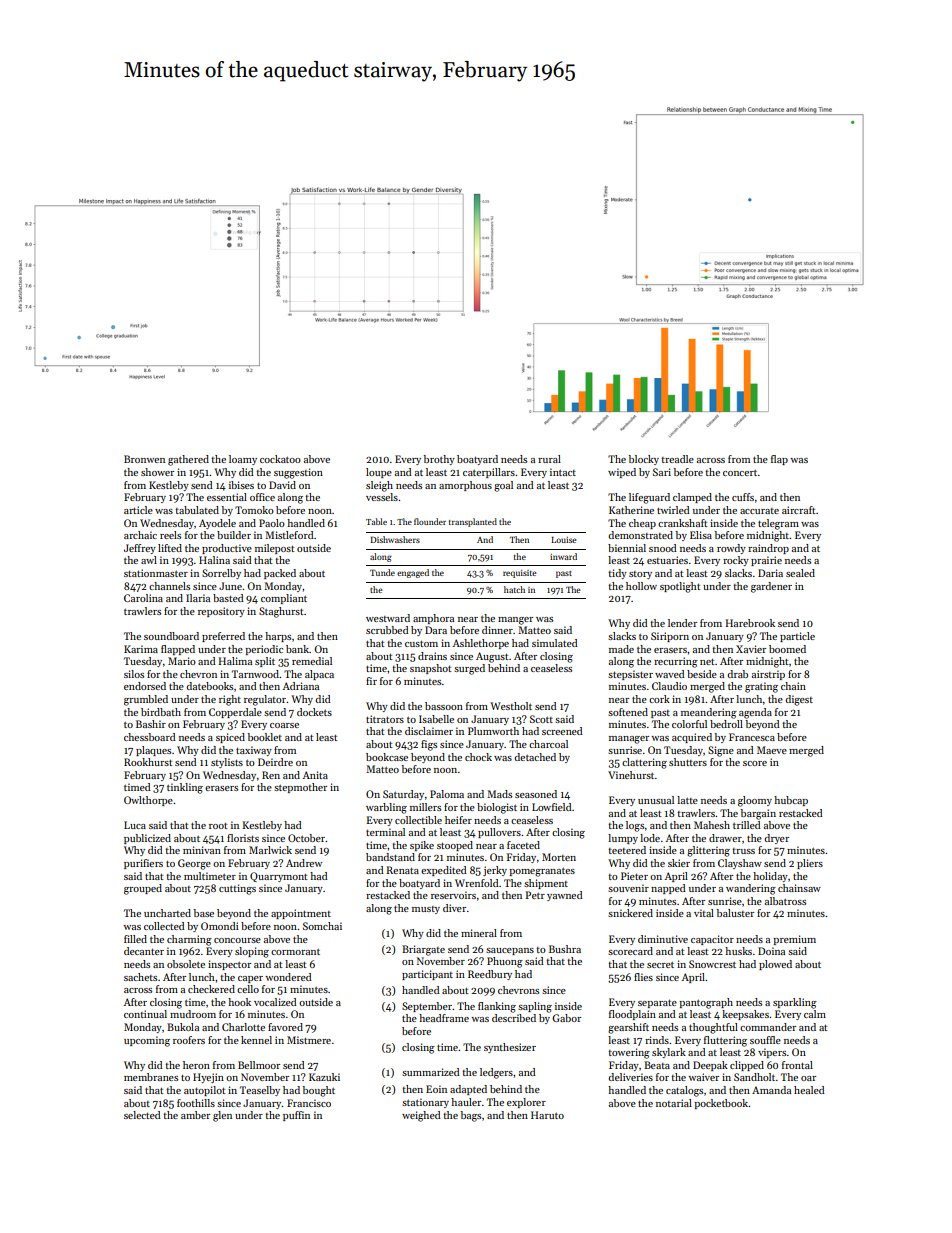  Describe the element at coordinates (148, 762) in the screenshot. I see `Rookhurst` at that location.
